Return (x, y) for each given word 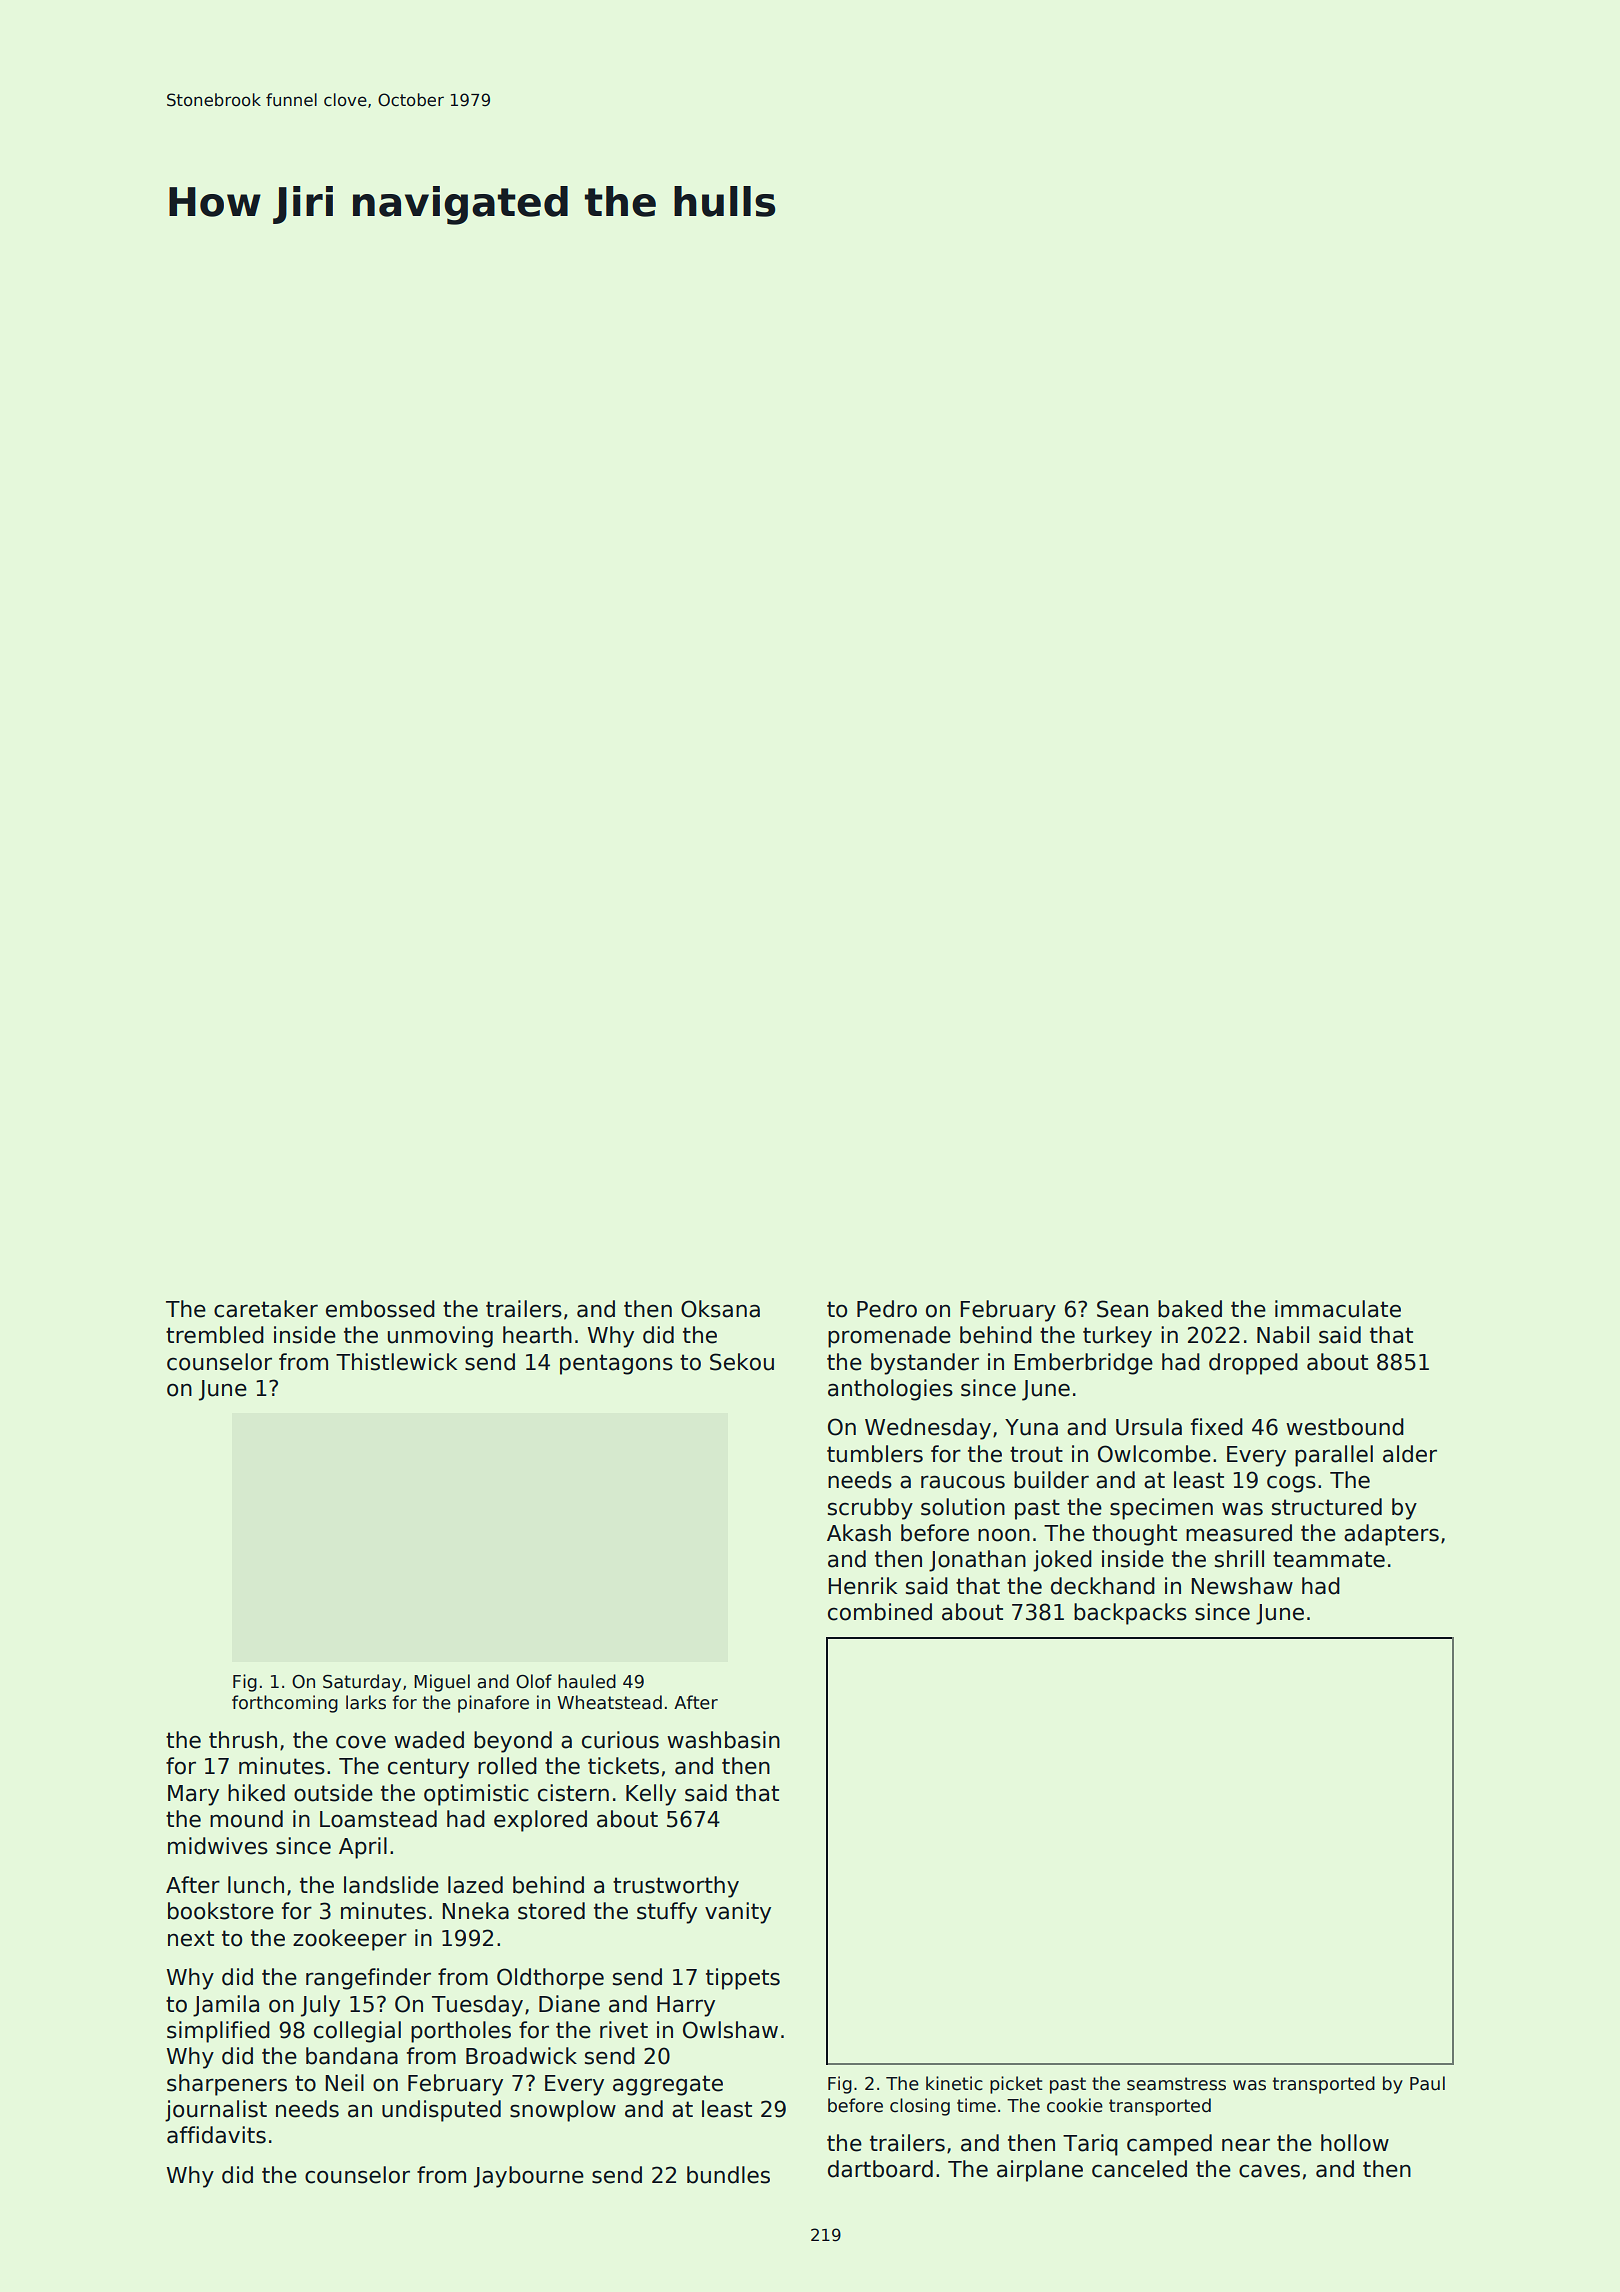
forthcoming (285, 1704)
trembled (215, 1335)
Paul (1427, 2083)
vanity (738, 1913)
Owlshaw (730, 2030)
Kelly (651, 1795)
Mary (193, 1795)
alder (1410, 1454)
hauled (587, 1681)
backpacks (1130, 1614)
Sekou (742, 1362)
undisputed (441, 2111)
